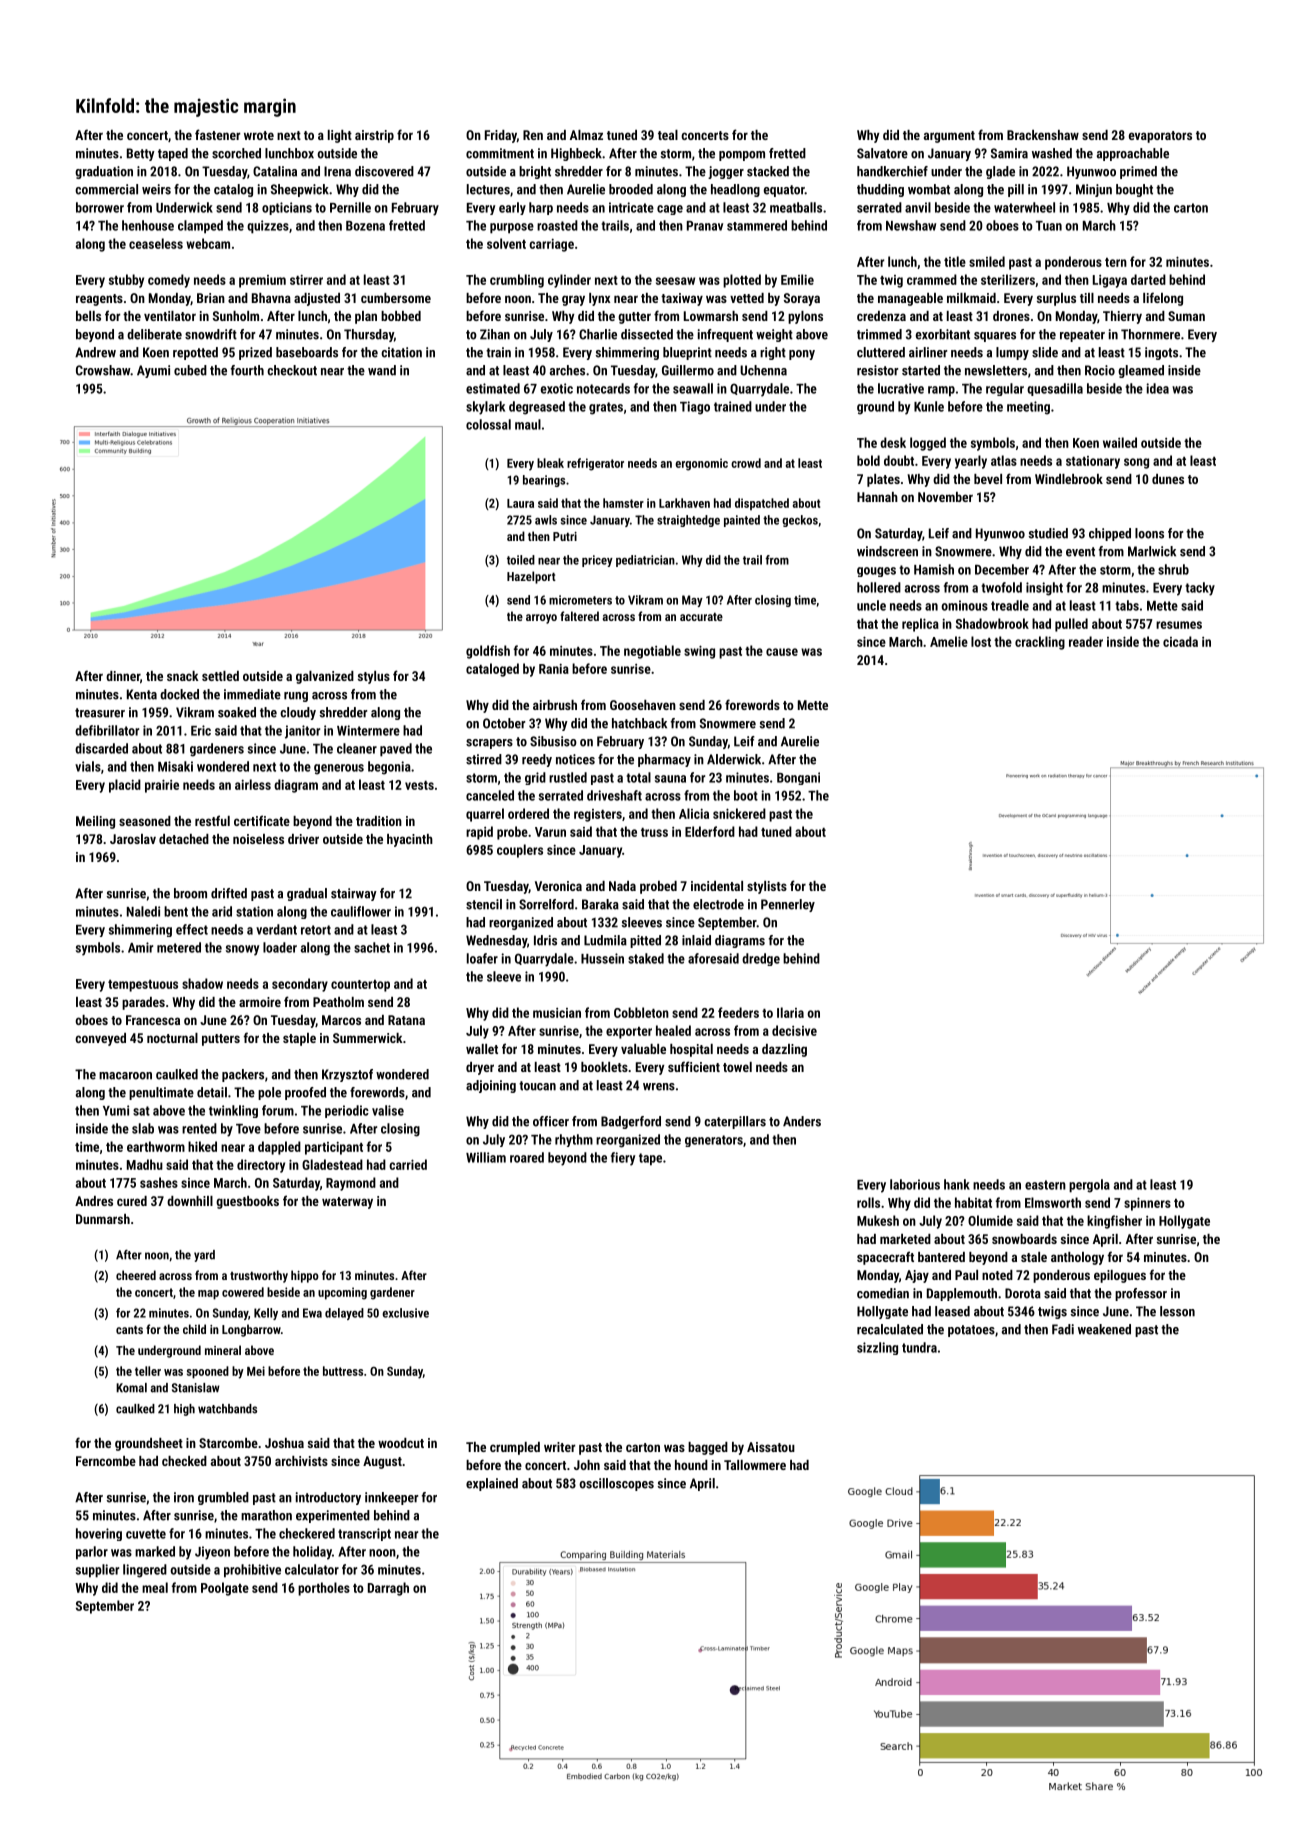  Describe the element at coordinates (742, 156) in the screenshot. I see `pompom` at that location.
